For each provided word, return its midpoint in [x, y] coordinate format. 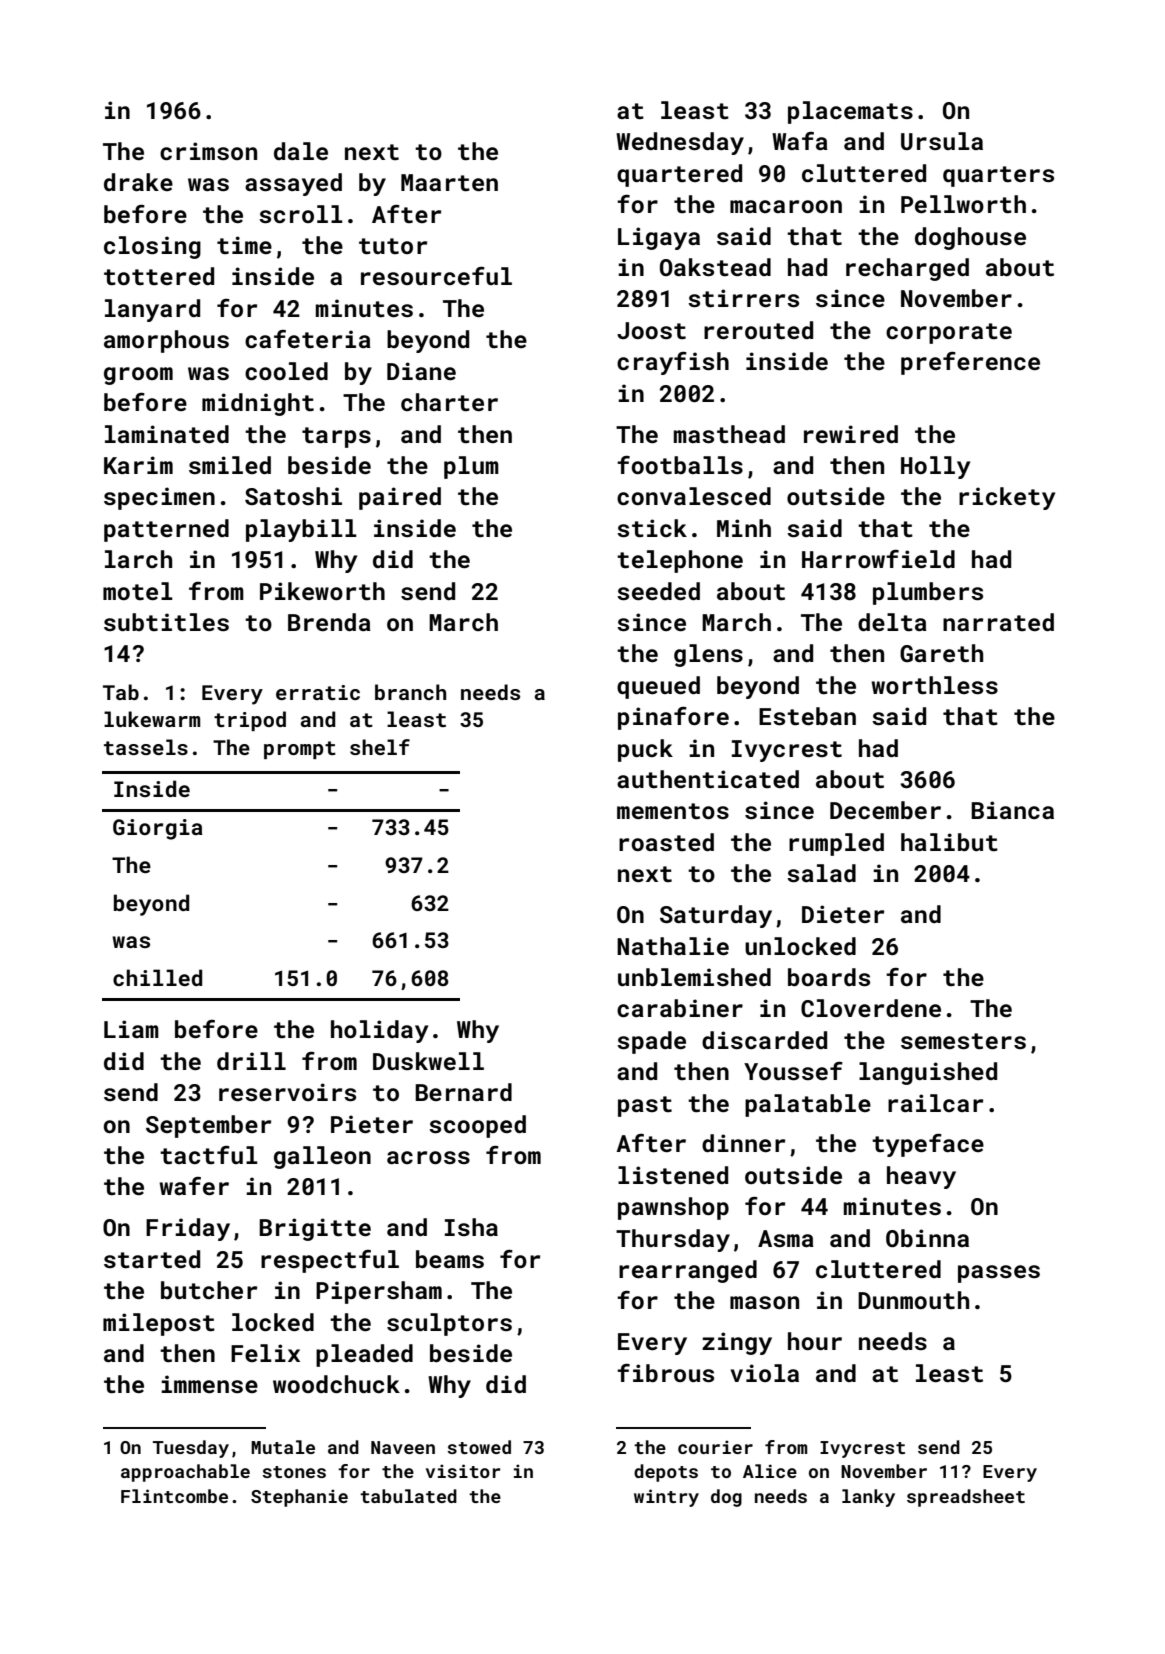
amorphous [166, 341]
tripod [250, 721]
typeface [928, 1145]
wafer [194, 1186]
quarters [998, 176]
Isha [471, 1227]
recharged [907, 269]
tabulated [408, 1496]
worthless [934, 685]
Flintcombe [174, 1496]
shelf [380, 747]
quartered [679, 175]
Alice [770, 1471]
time [244, 245]
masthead [729, 434]
